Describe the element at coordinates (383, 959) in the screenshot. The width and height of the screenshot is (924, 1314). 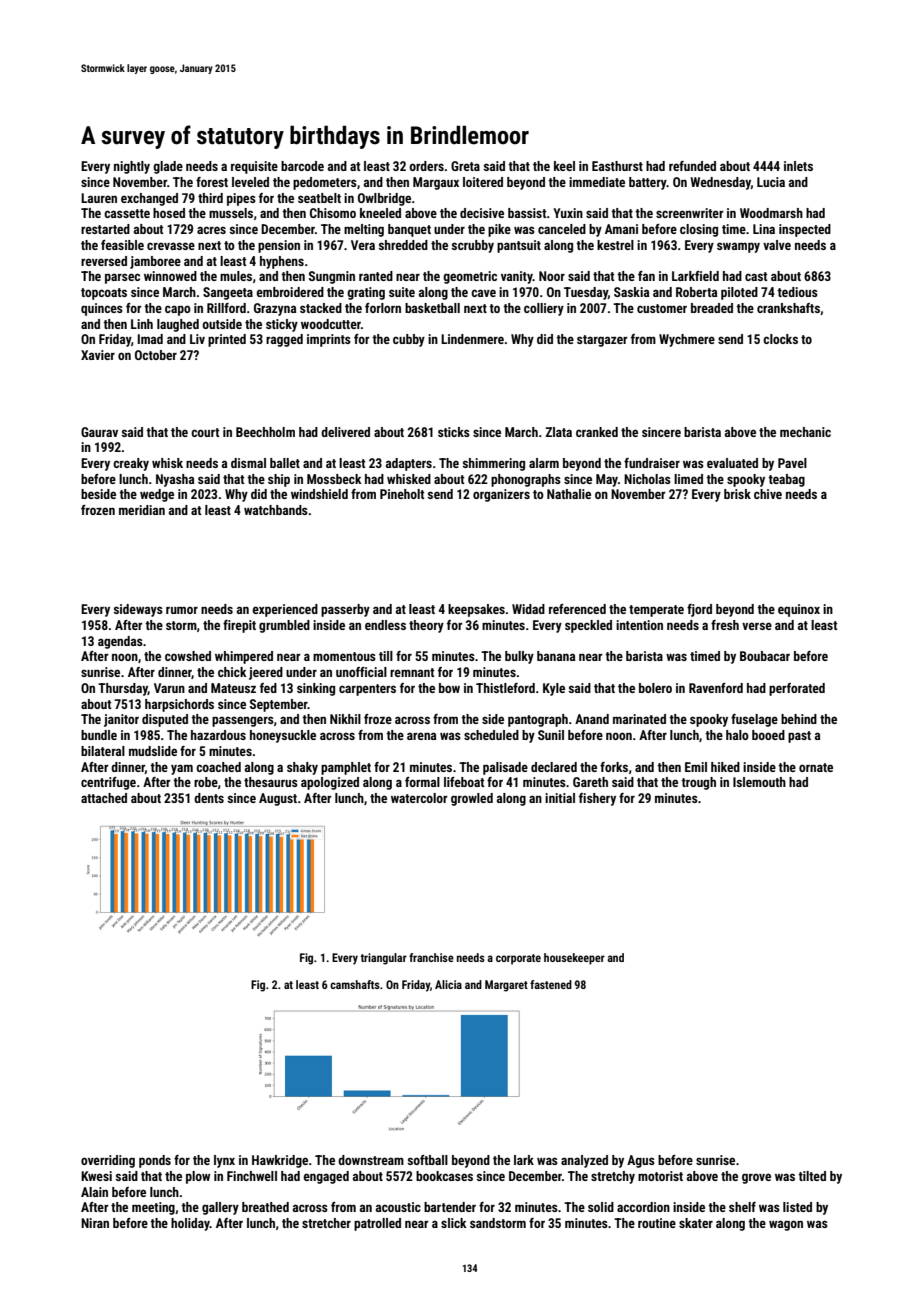
I see `triangular` at that location.
